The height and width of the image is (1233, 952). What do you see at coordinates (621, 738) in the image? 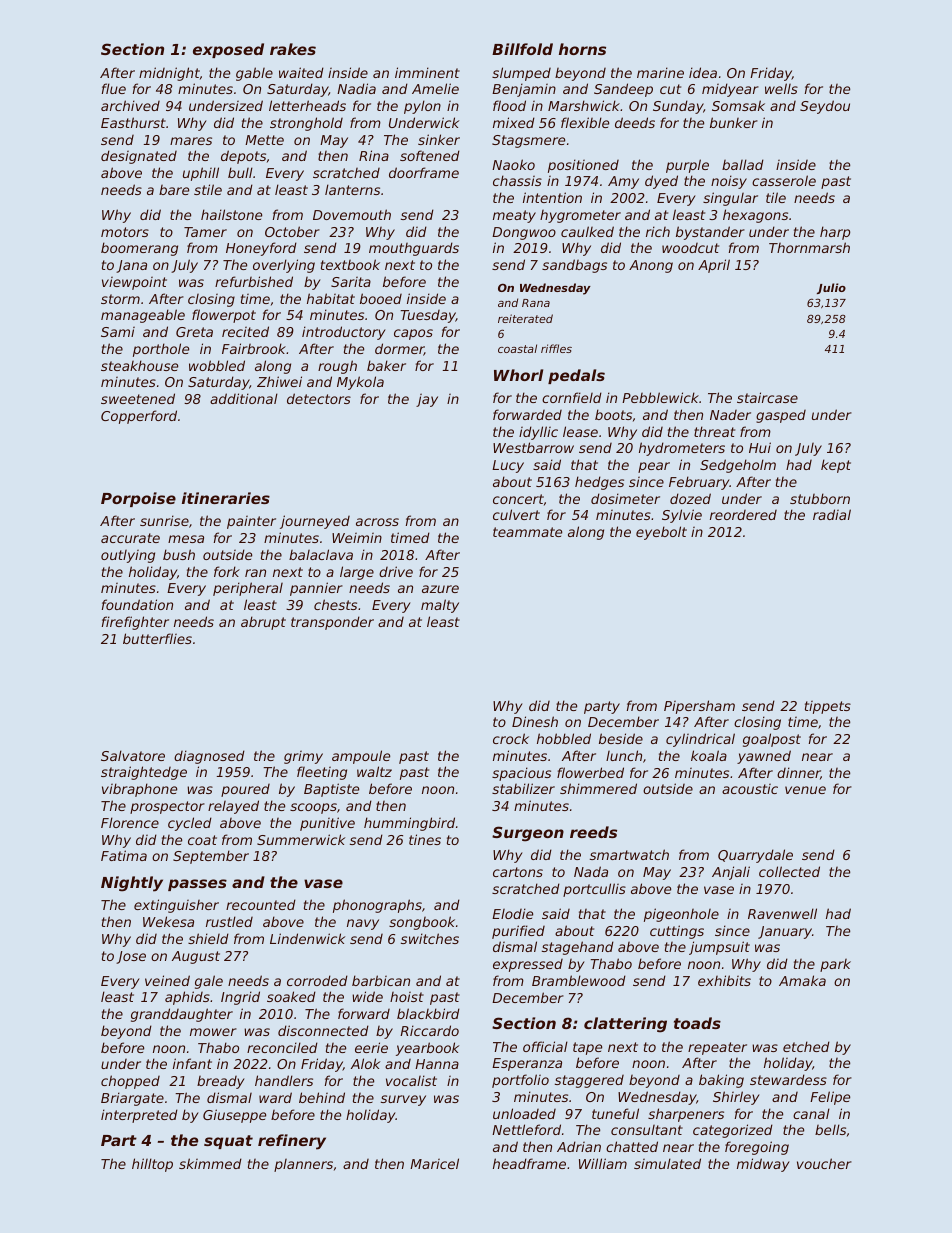
I see `beside` at bounding box center [621, 738].
